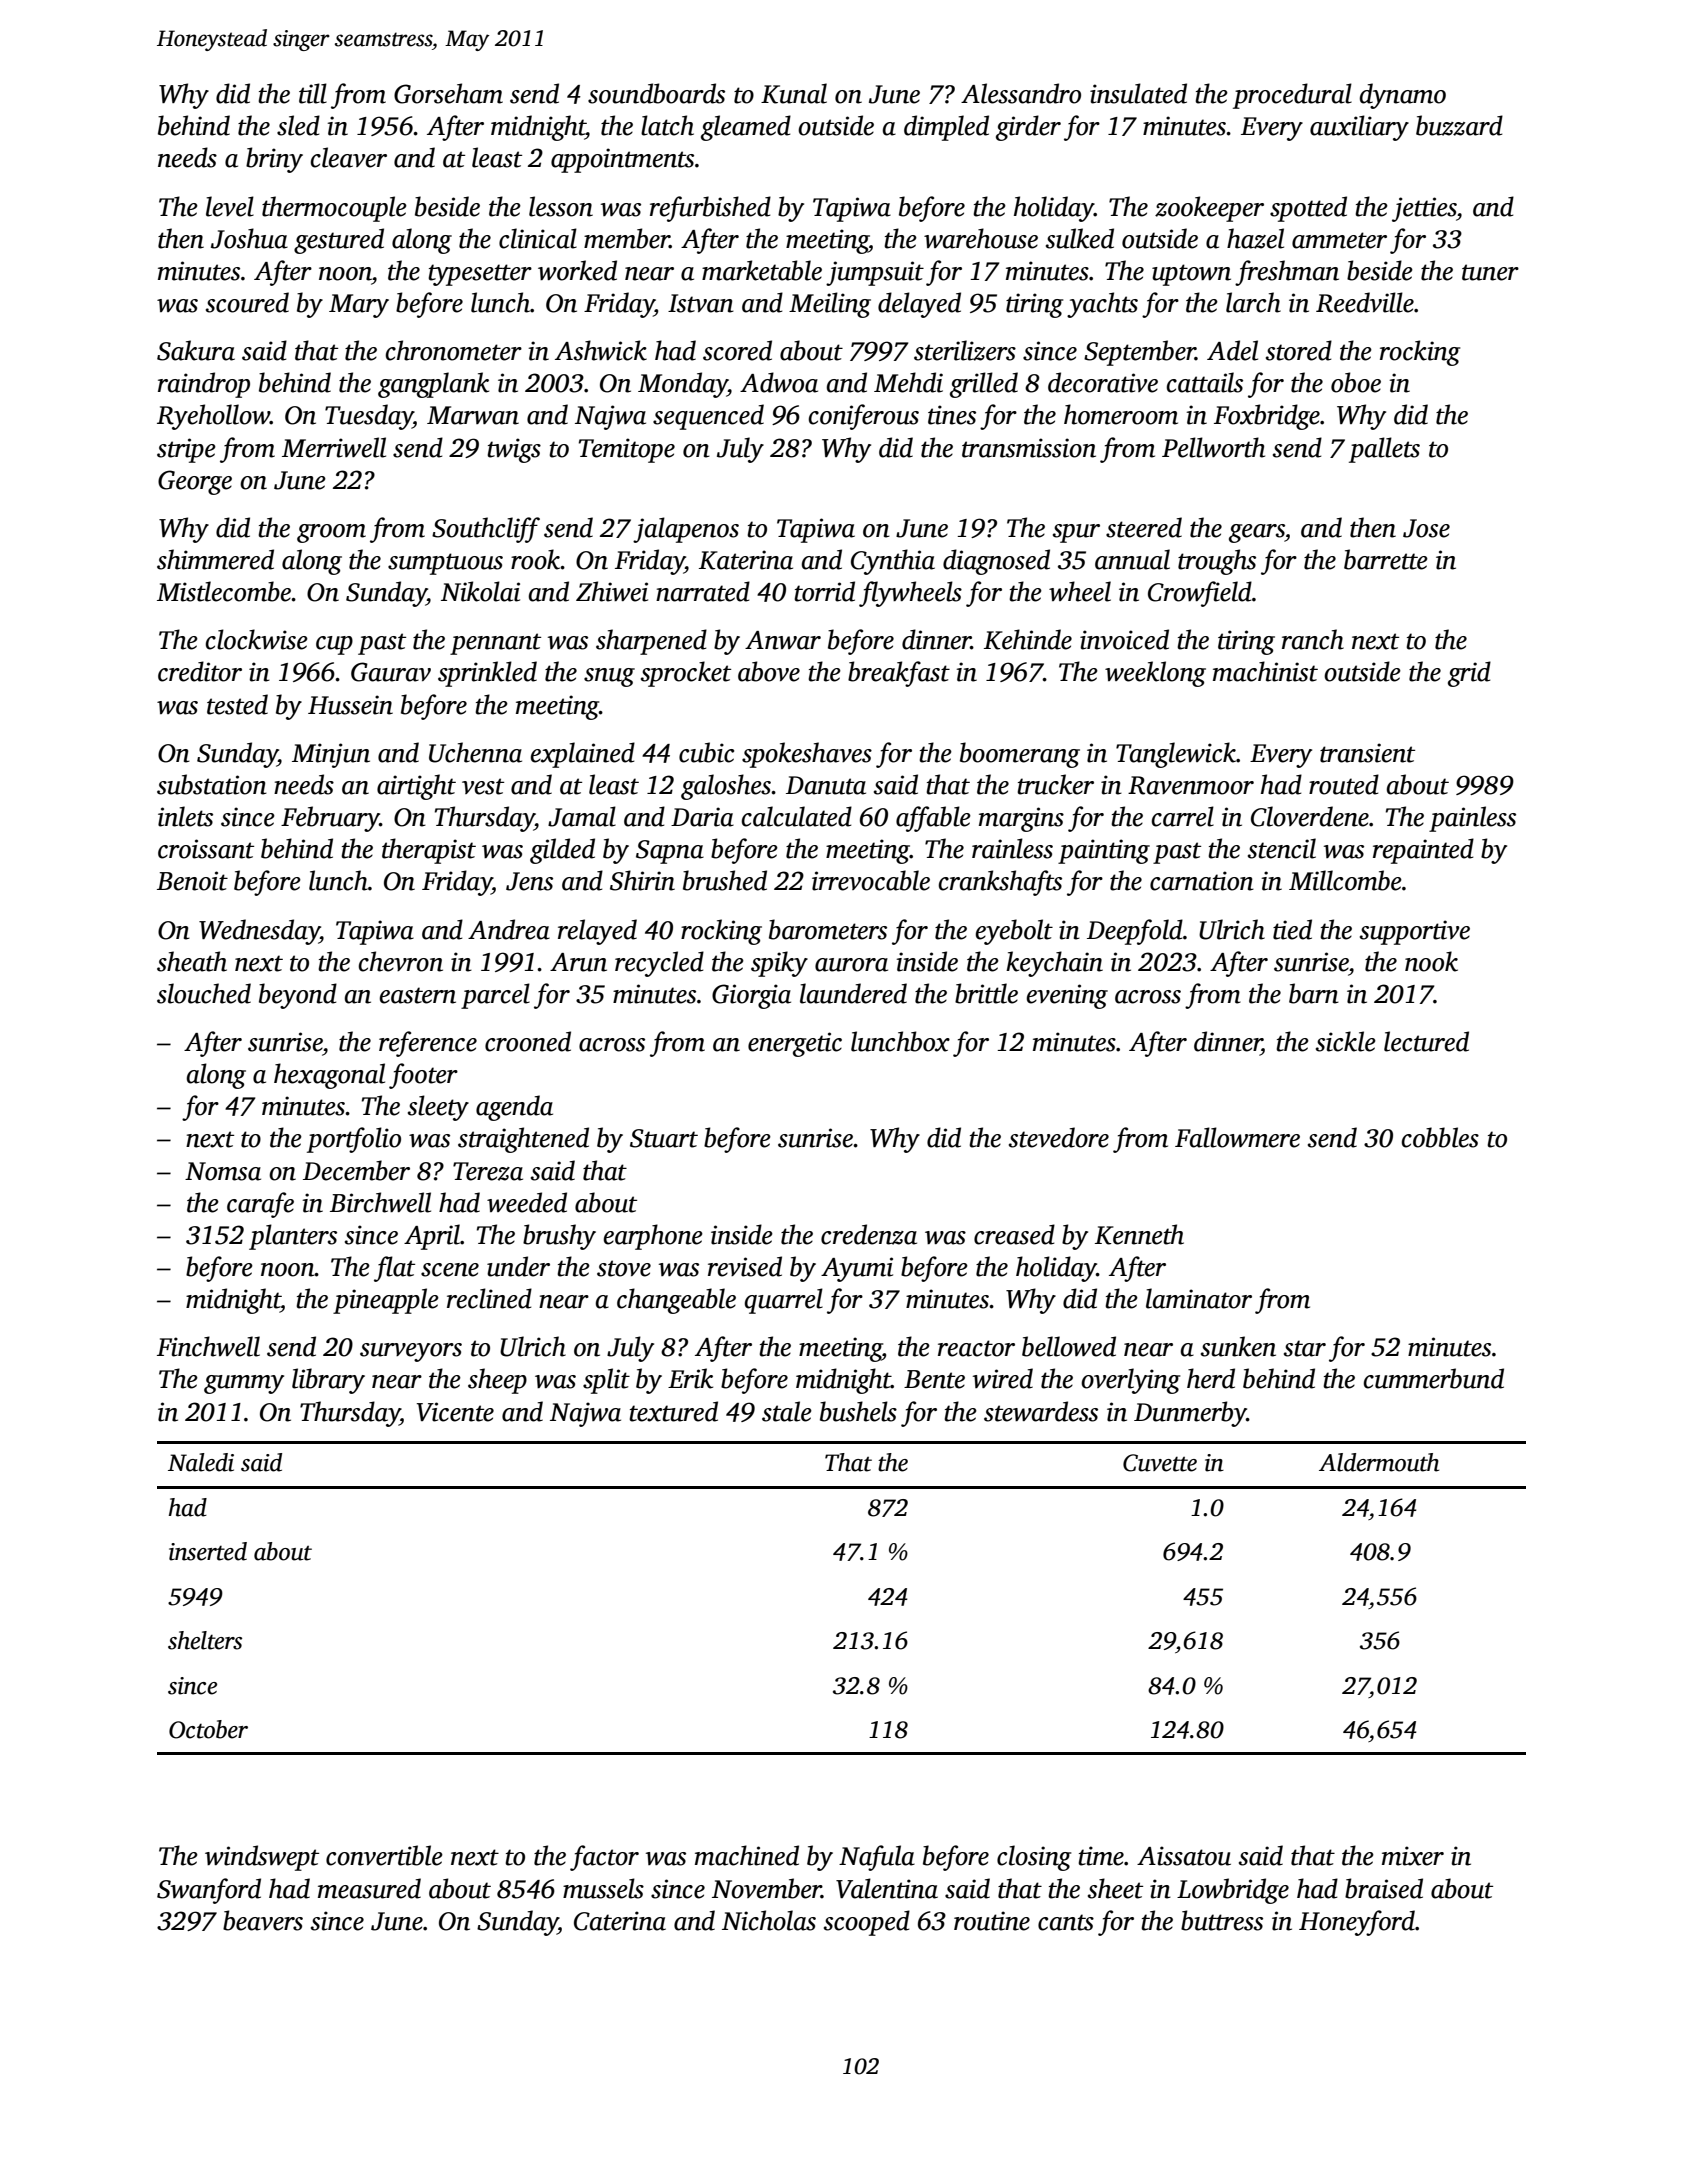 The height and width of the image is (2178, 1683). What do you see at coordinates (455, 1412) in the image?
I see `Vicente` at bounding box center [455, 1412].
